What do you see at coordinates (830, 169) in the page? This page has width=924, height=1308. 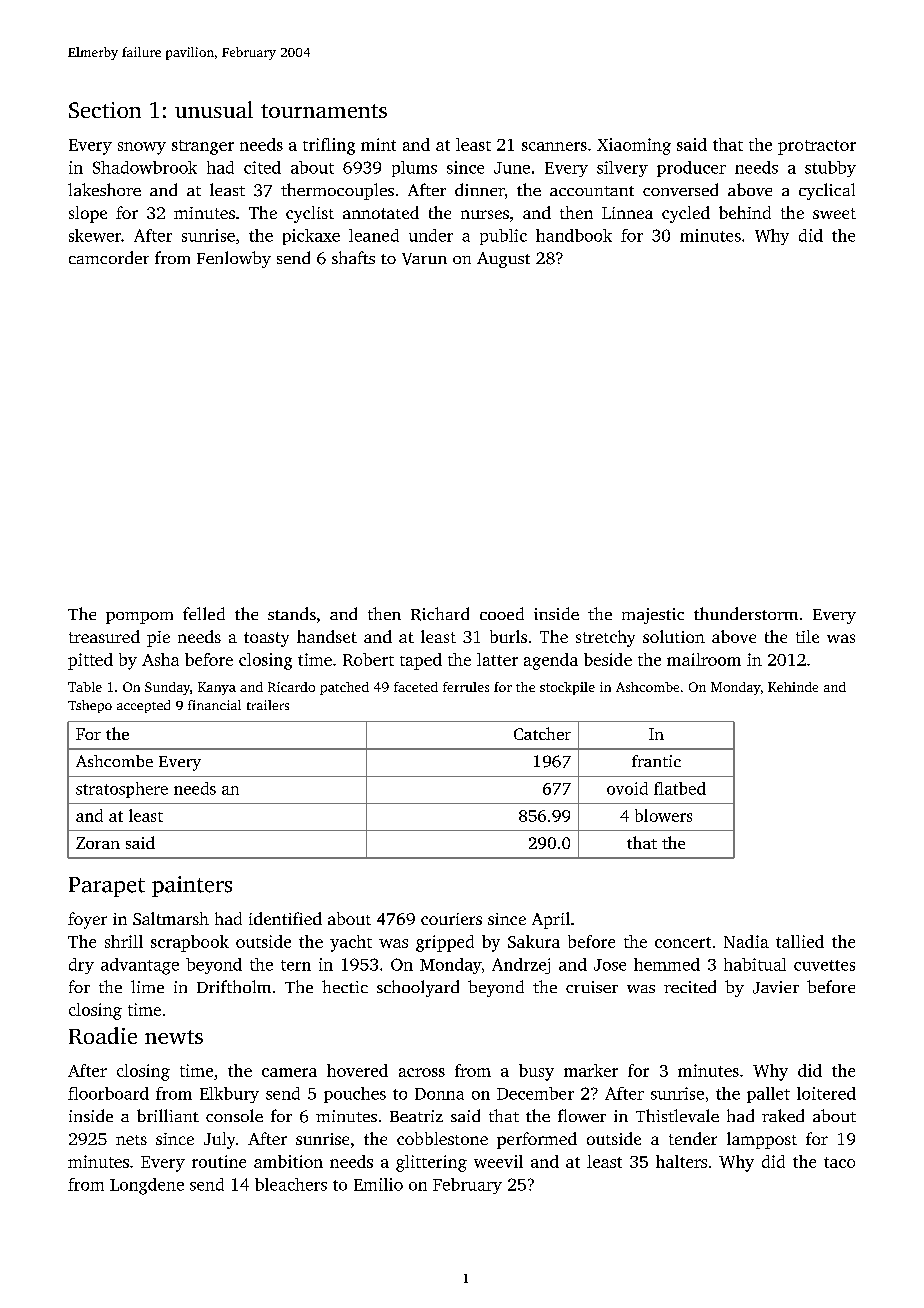 I see `stubby` at bounding box center [830, 169].
